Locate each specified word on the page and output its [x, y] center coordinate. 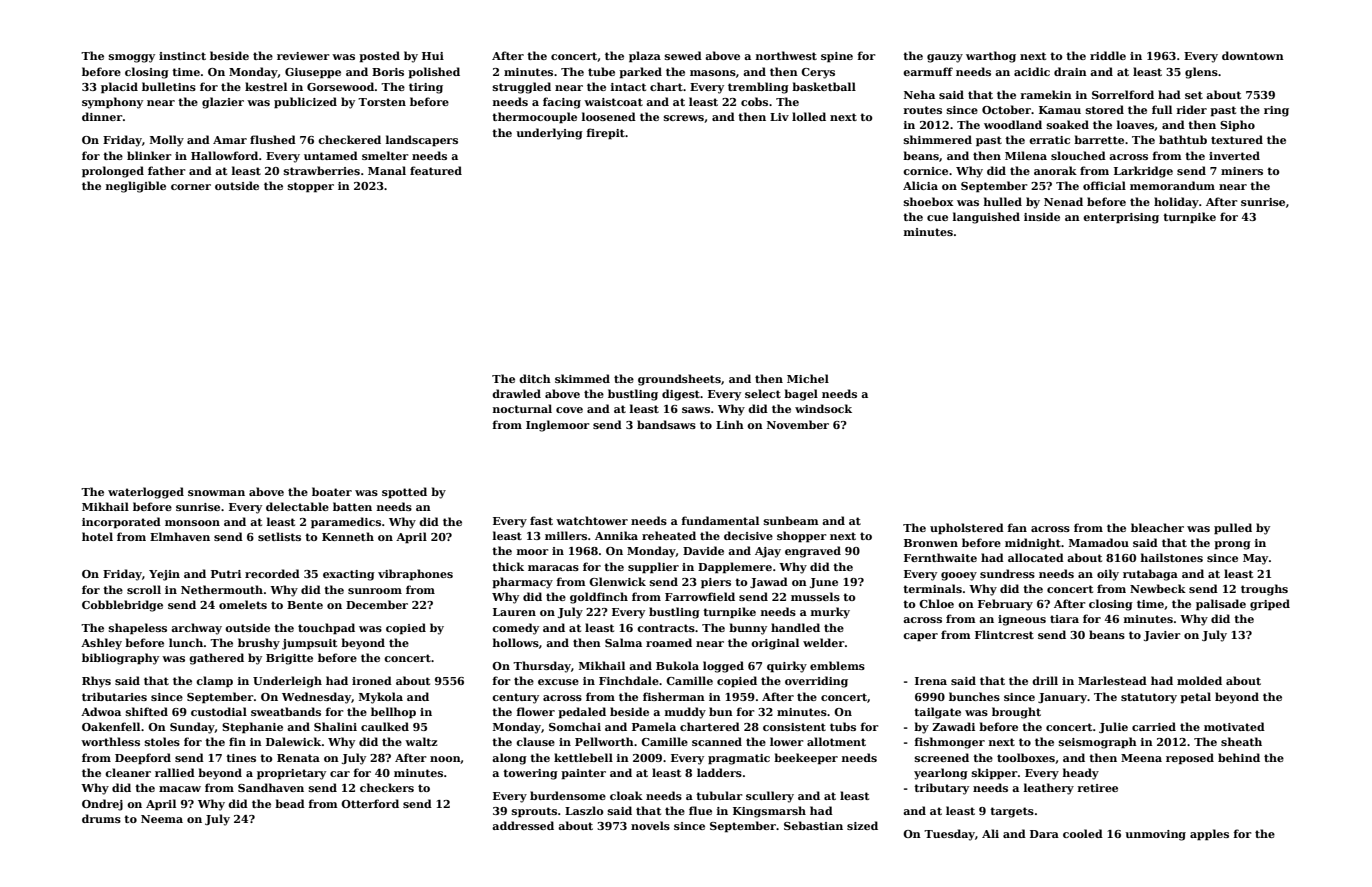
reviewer [303, 56]
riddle [1108, 55]
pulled [1233, 529]
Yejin [164, 575]
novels [650, 825]
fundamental [720, 520]
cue [937, 218]
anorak [1055, 170]
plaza [645, 57]
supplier [653, 568]
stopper [311, 187]
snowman [216, 493]
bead [290, 803]
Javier [1162, 636]
